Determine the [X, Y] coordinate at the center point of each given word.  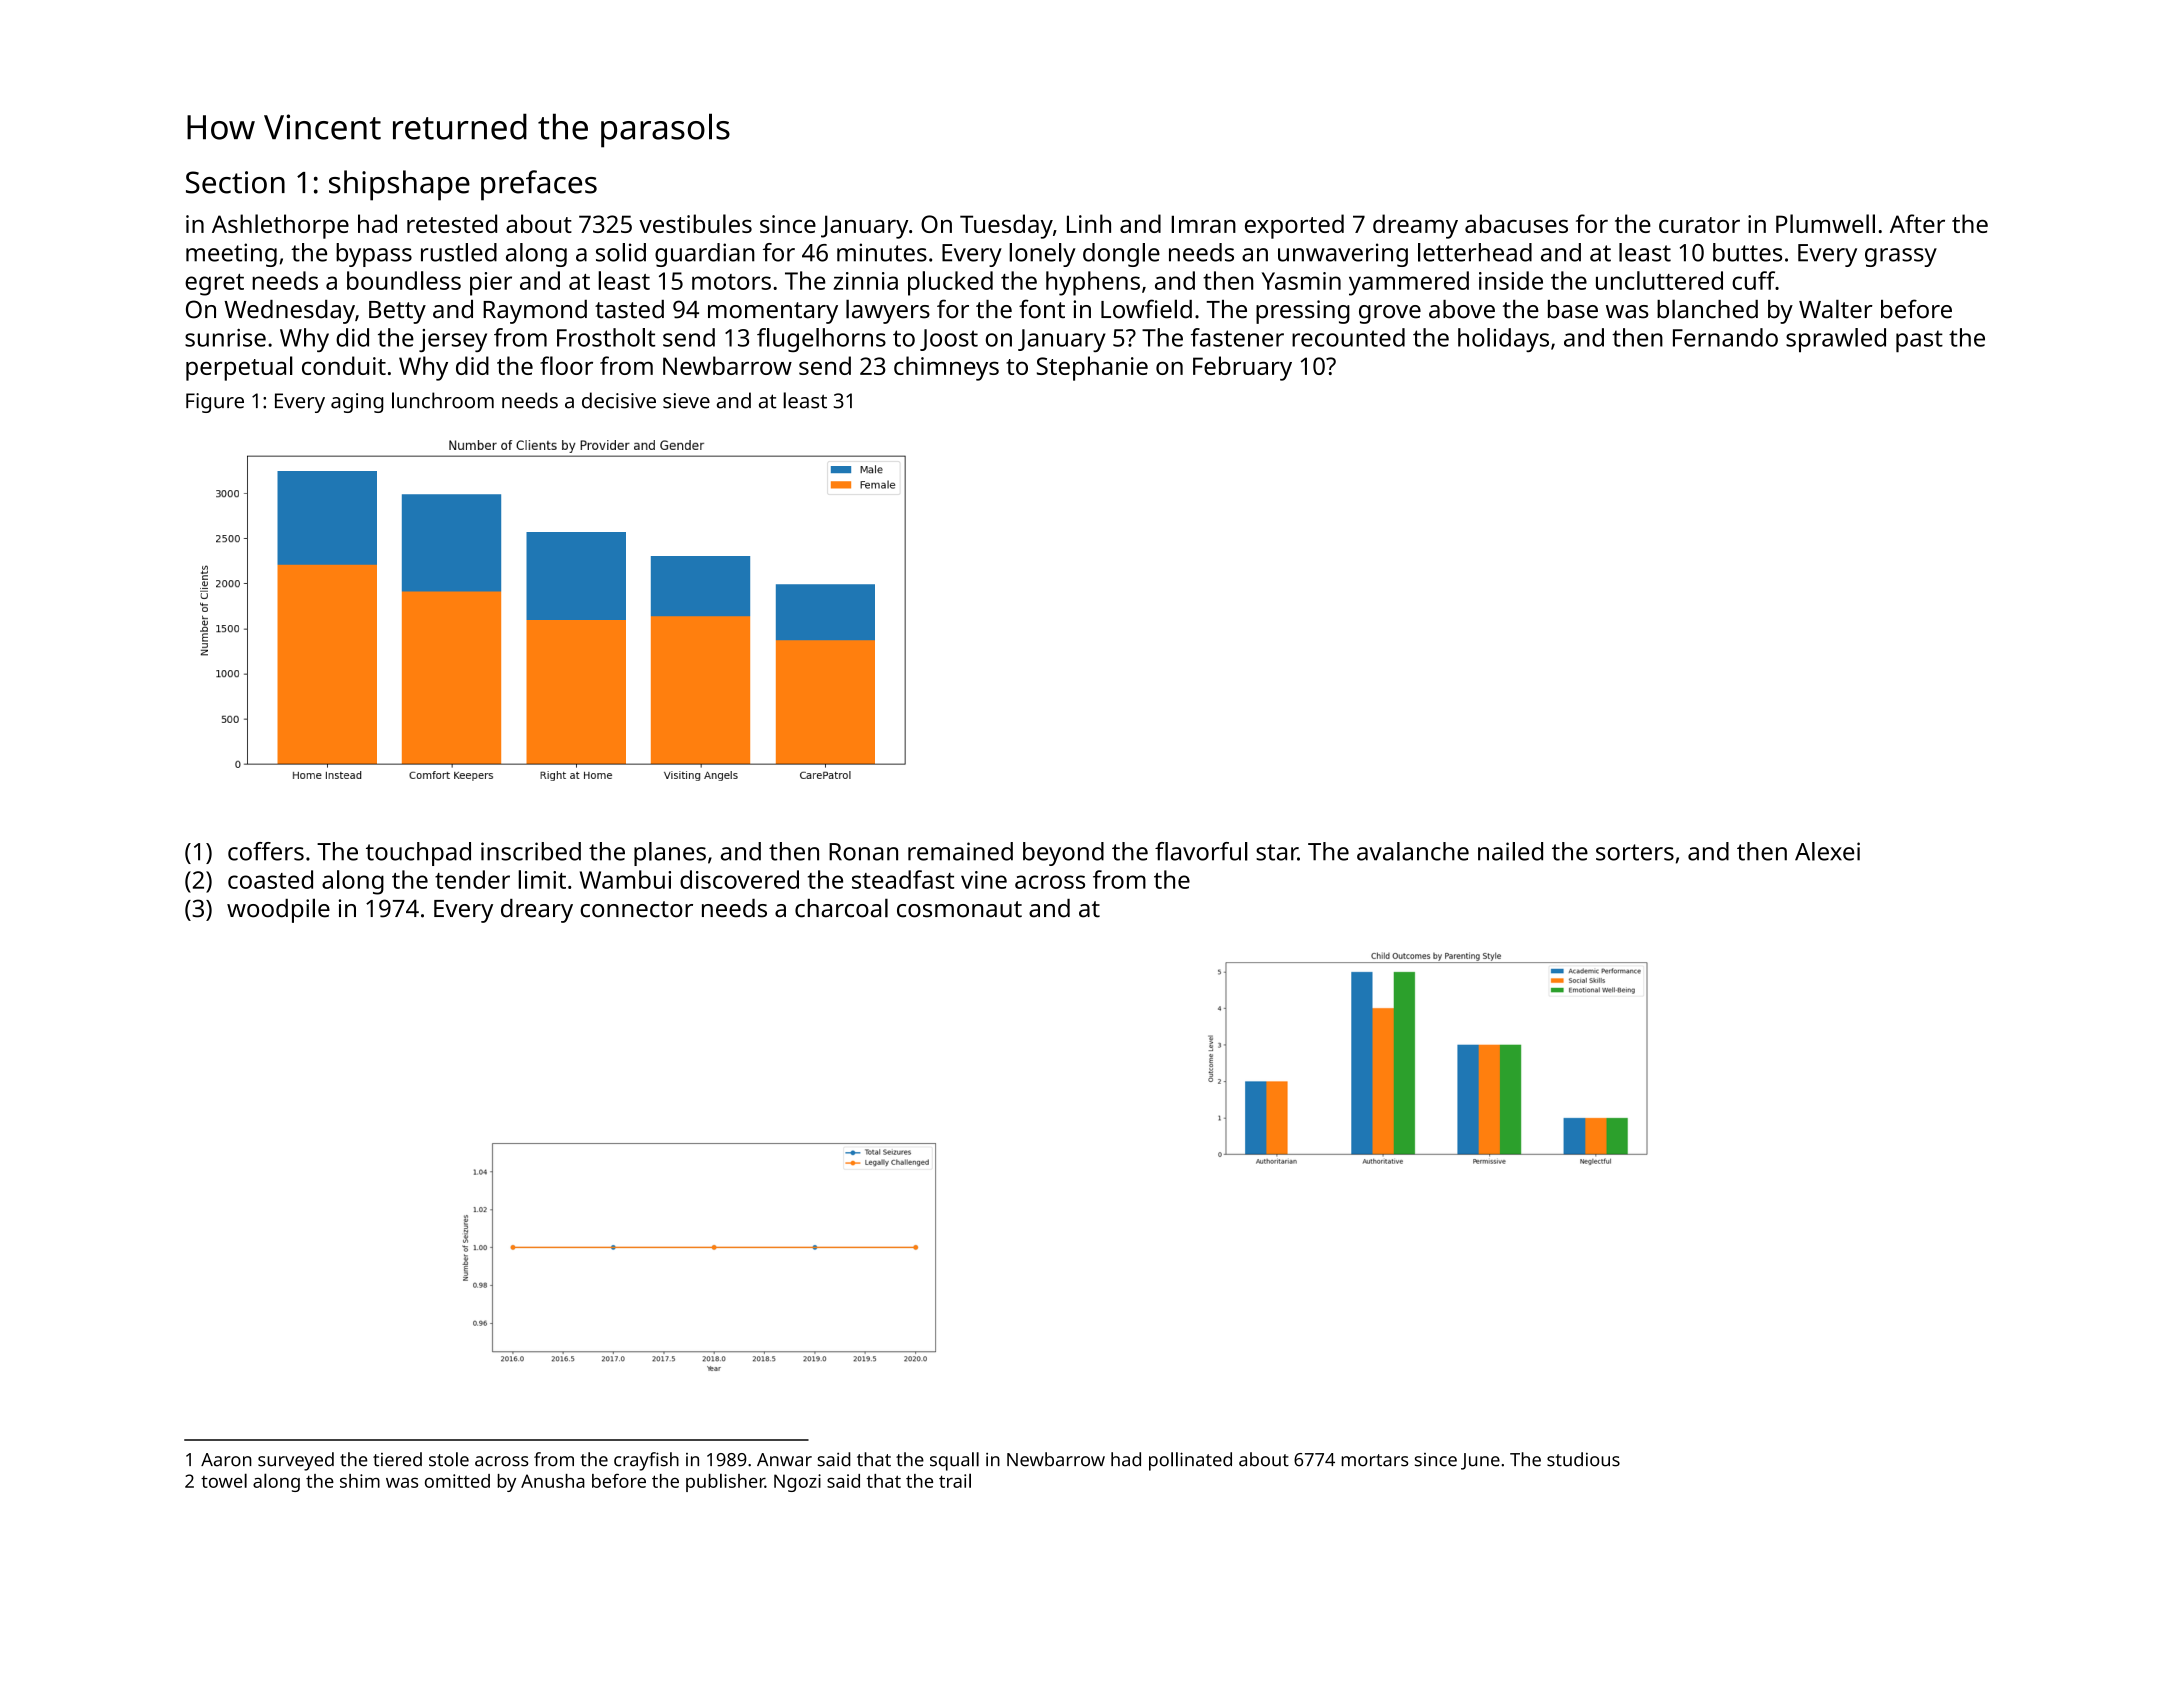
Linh [1089, 223]
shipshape [399, 185]
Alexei [1827, 851]
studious [1583, 1459]
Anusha [553, 1481]
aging [357, 403]
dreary [537, 911]
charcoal [841, 908]
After [1917, 223]
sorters [1635, 852]
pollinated [1190, 1461]
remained [960, 851]
